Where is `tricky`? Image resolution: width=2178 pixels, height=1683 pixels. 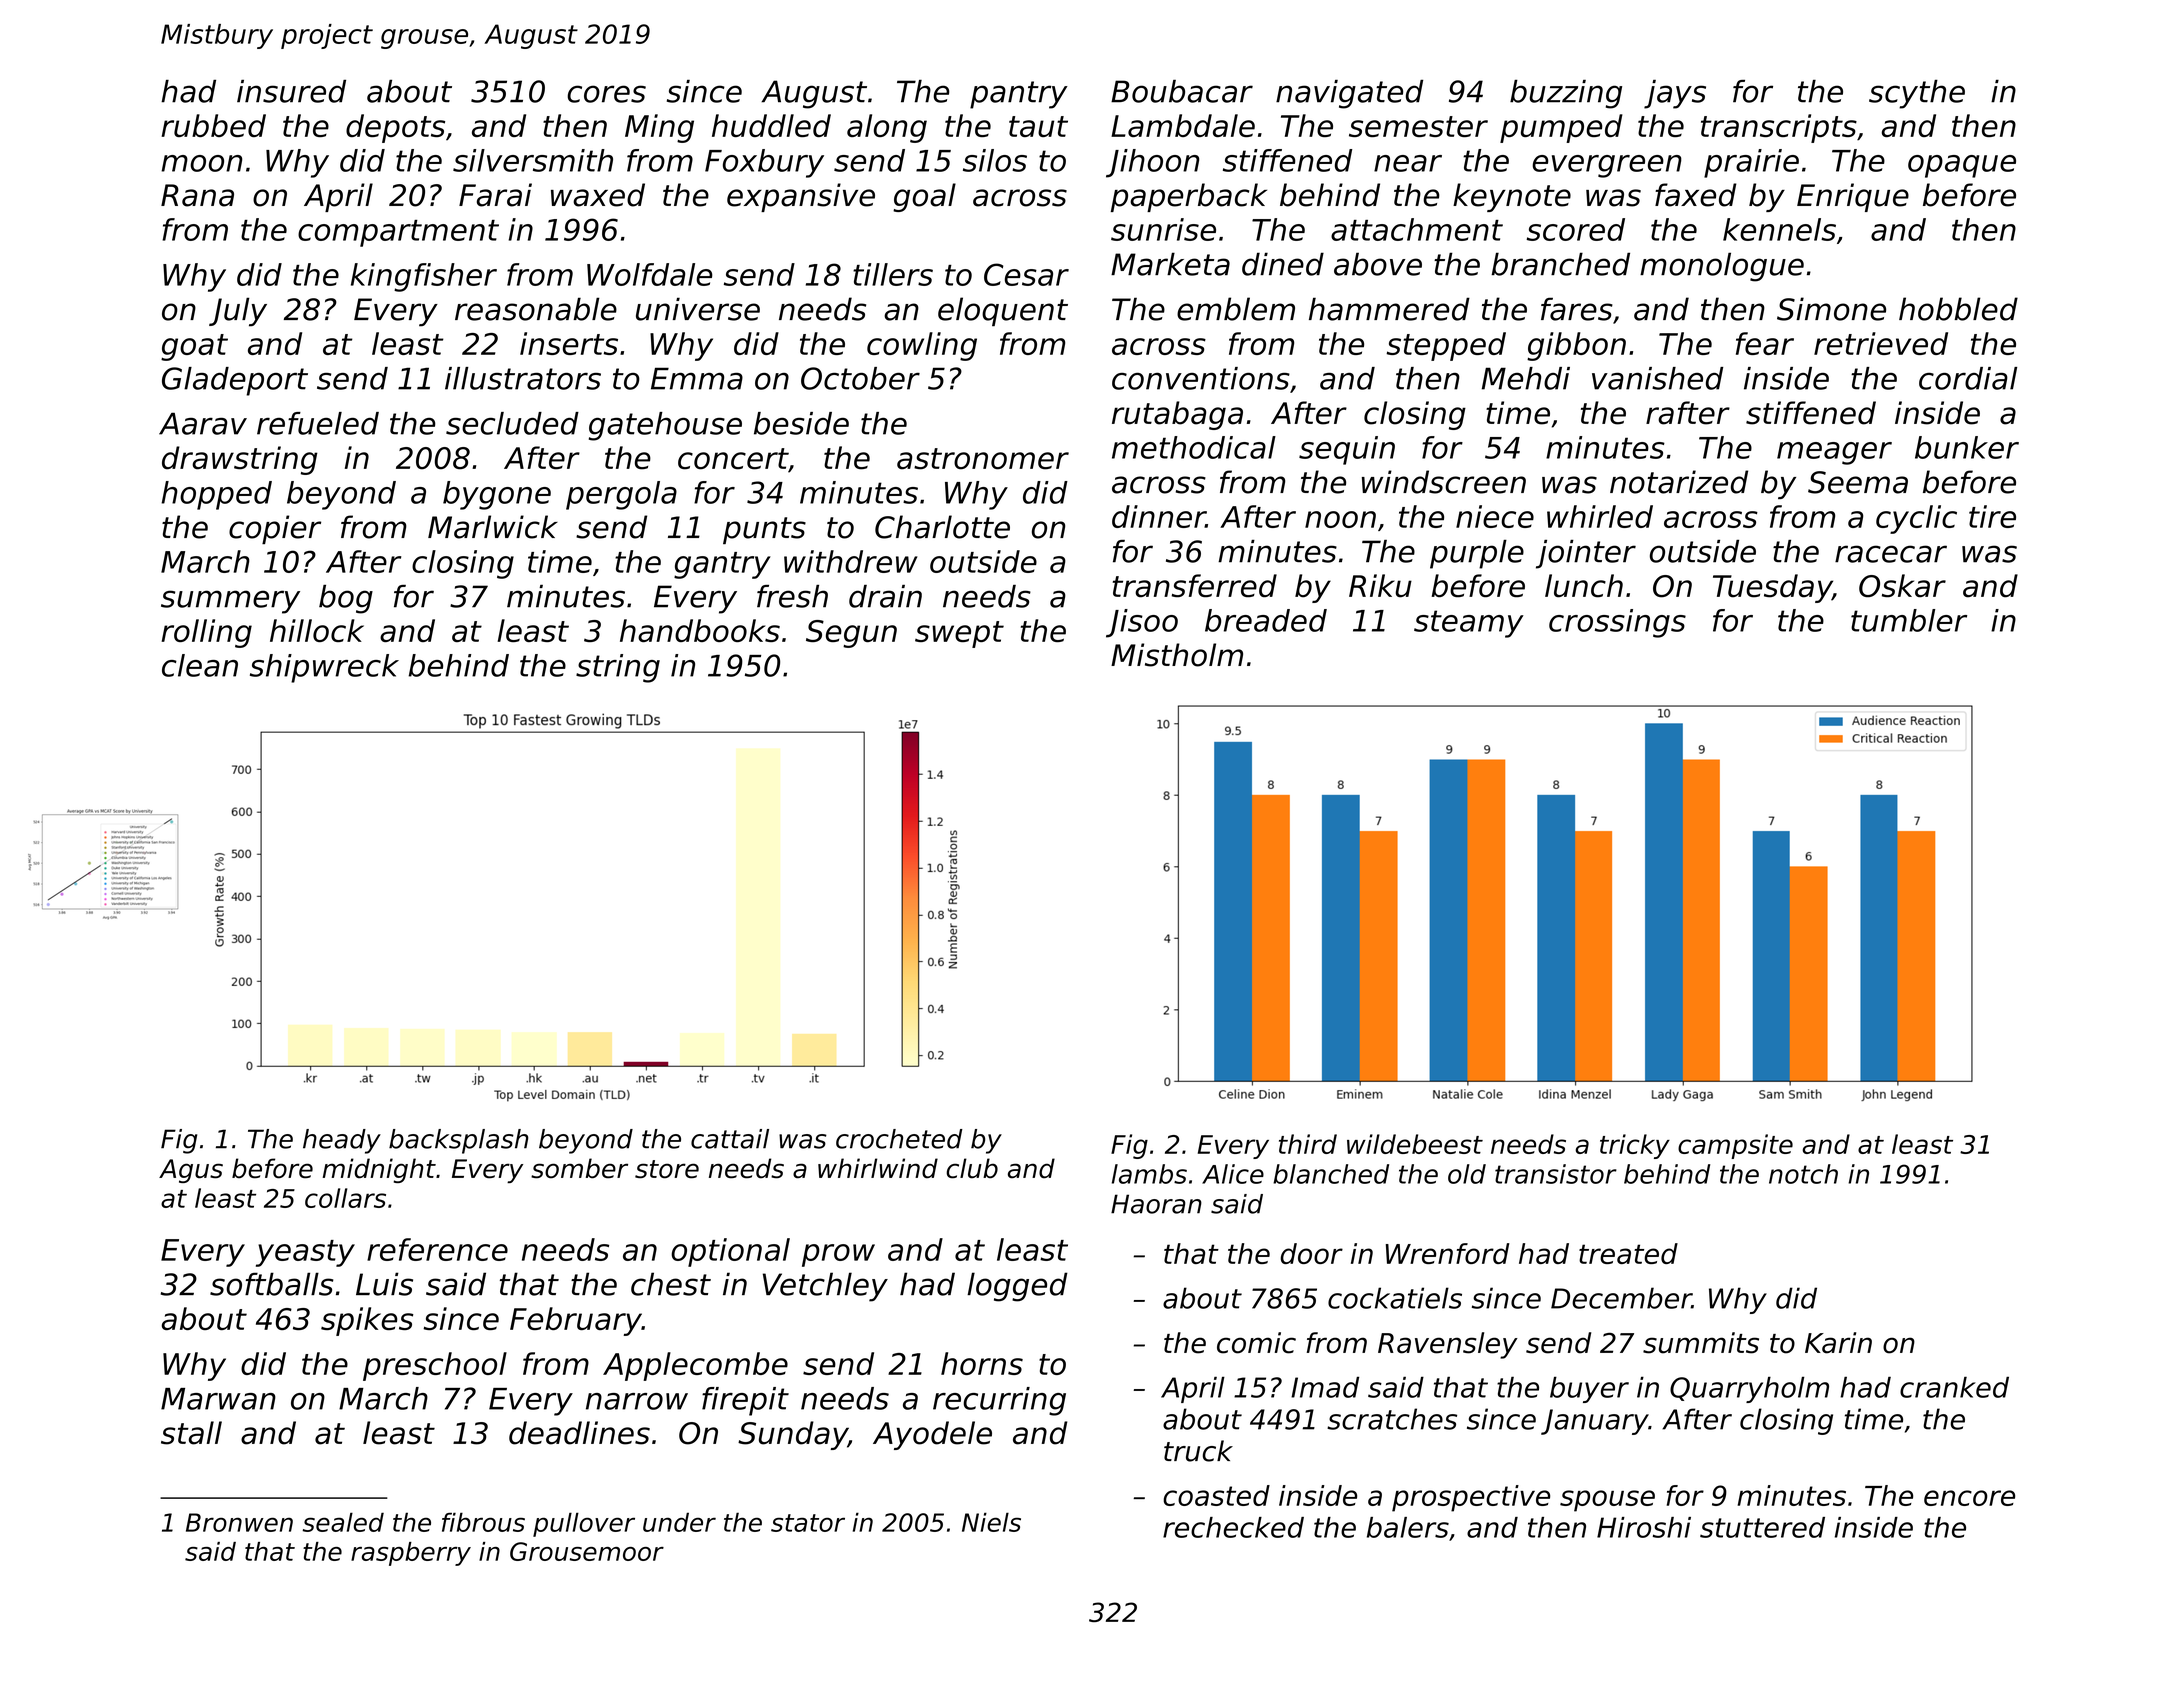 tricky is located at coordinates (1635, 1146).
